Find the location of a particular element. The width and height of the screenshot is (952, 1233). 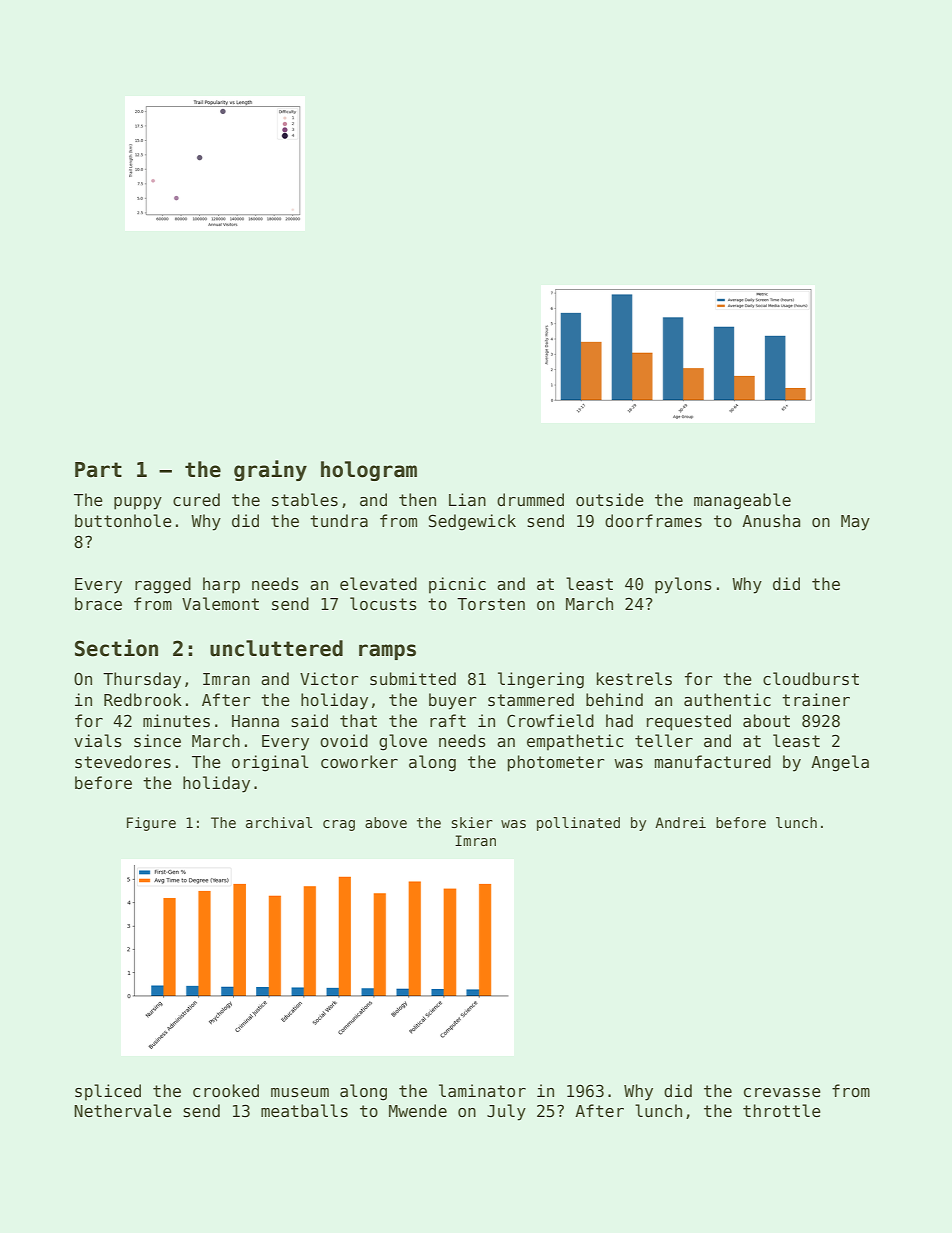

Nethervale is located at coordinates (123, 1110).
